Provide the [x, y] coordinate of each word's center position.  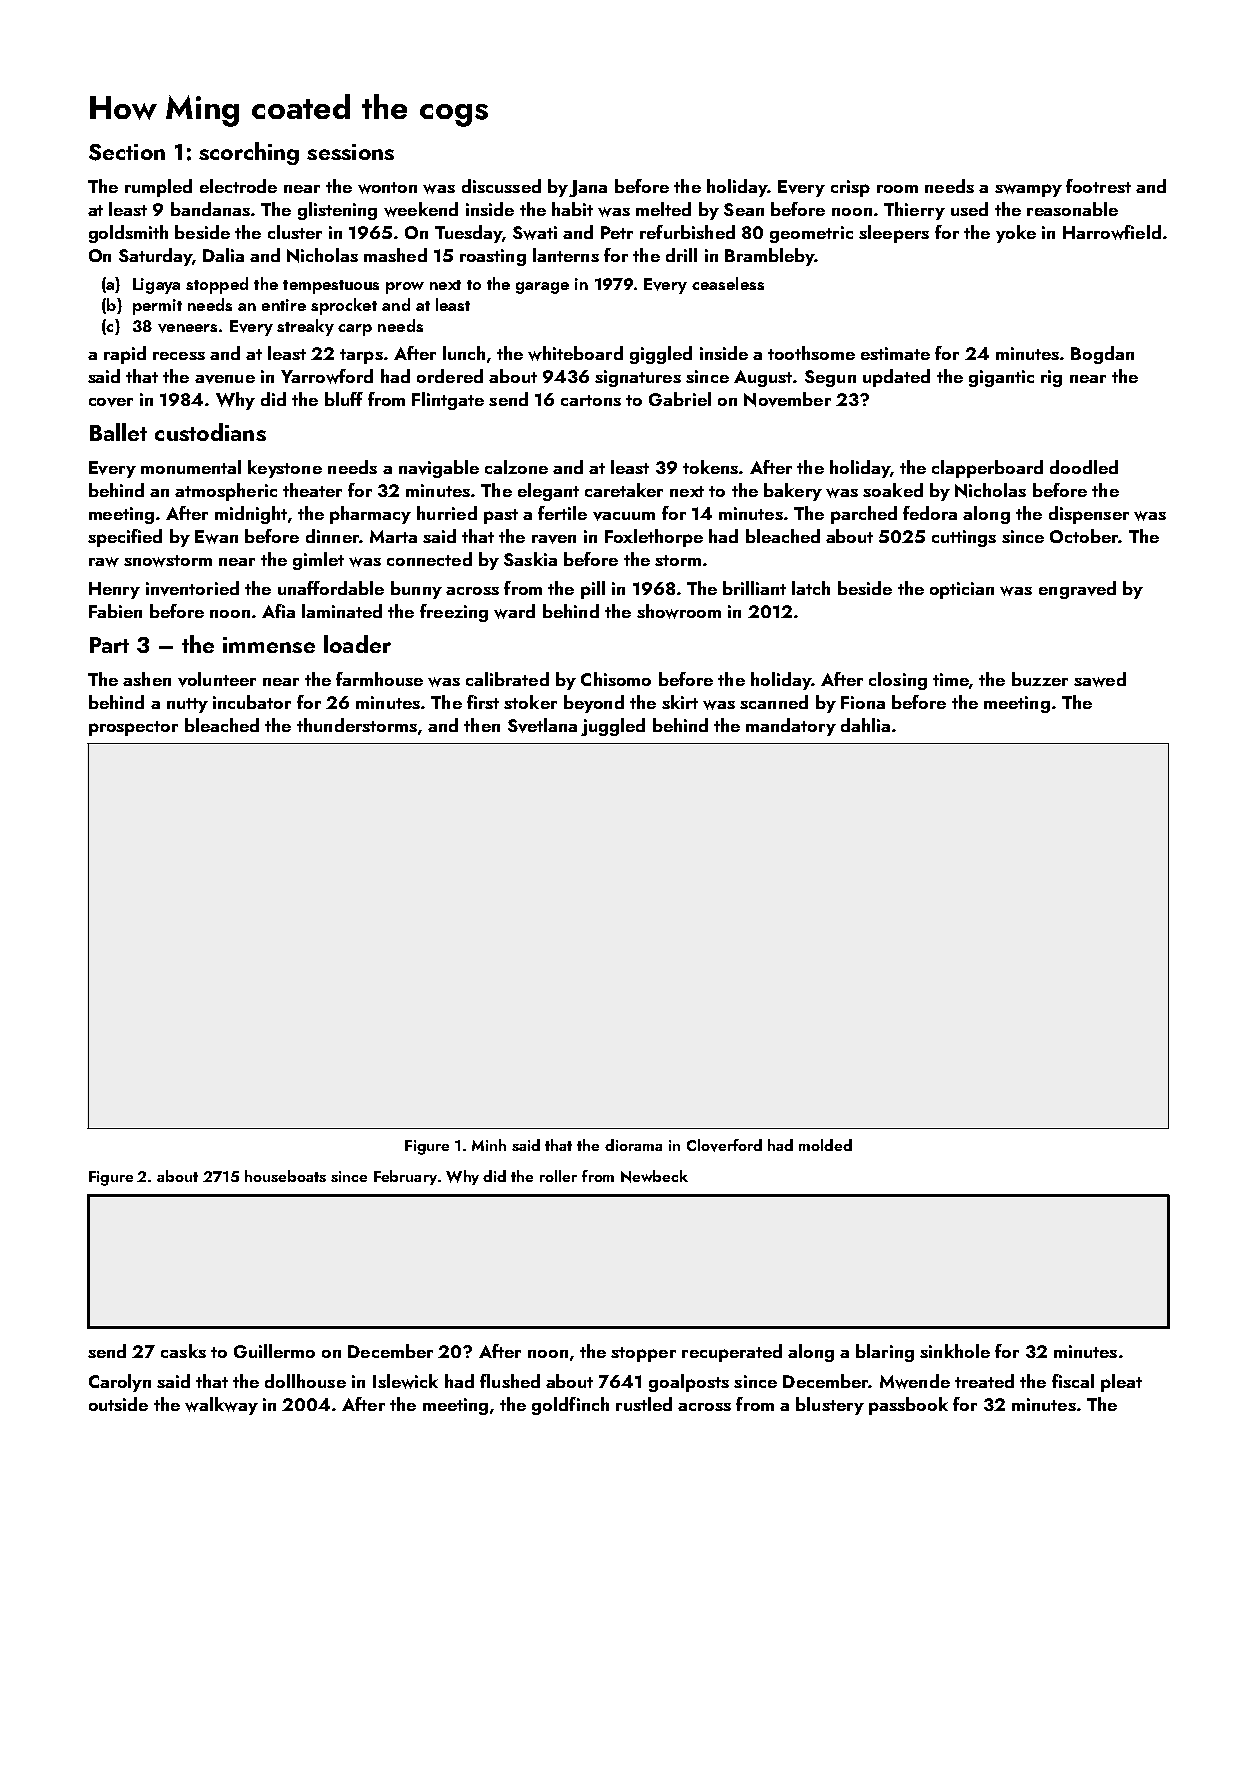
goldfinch [570, 1406]
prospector [133, 728]
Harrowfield [1112, 232]
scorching [249, 153]
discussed [501, 186]
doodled [1084, 467]
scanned [774, 702]
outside [118, 1404]
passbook [908, 1406]
